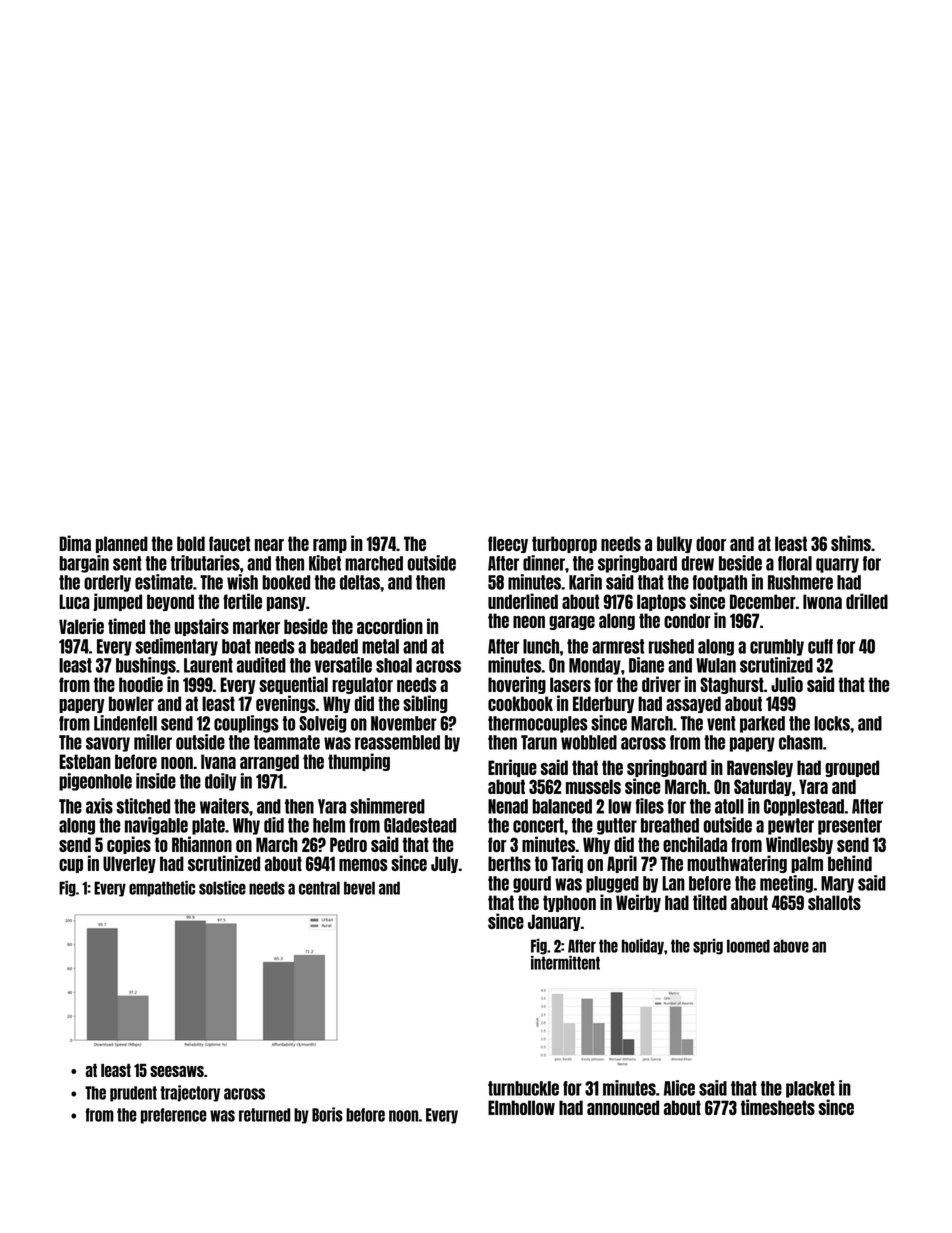 This screenshot has height=1233, width=952. What do you see at coordinates (131, 703) in the screenshot?
I see `bowler` at bounding box center [131, 703].
